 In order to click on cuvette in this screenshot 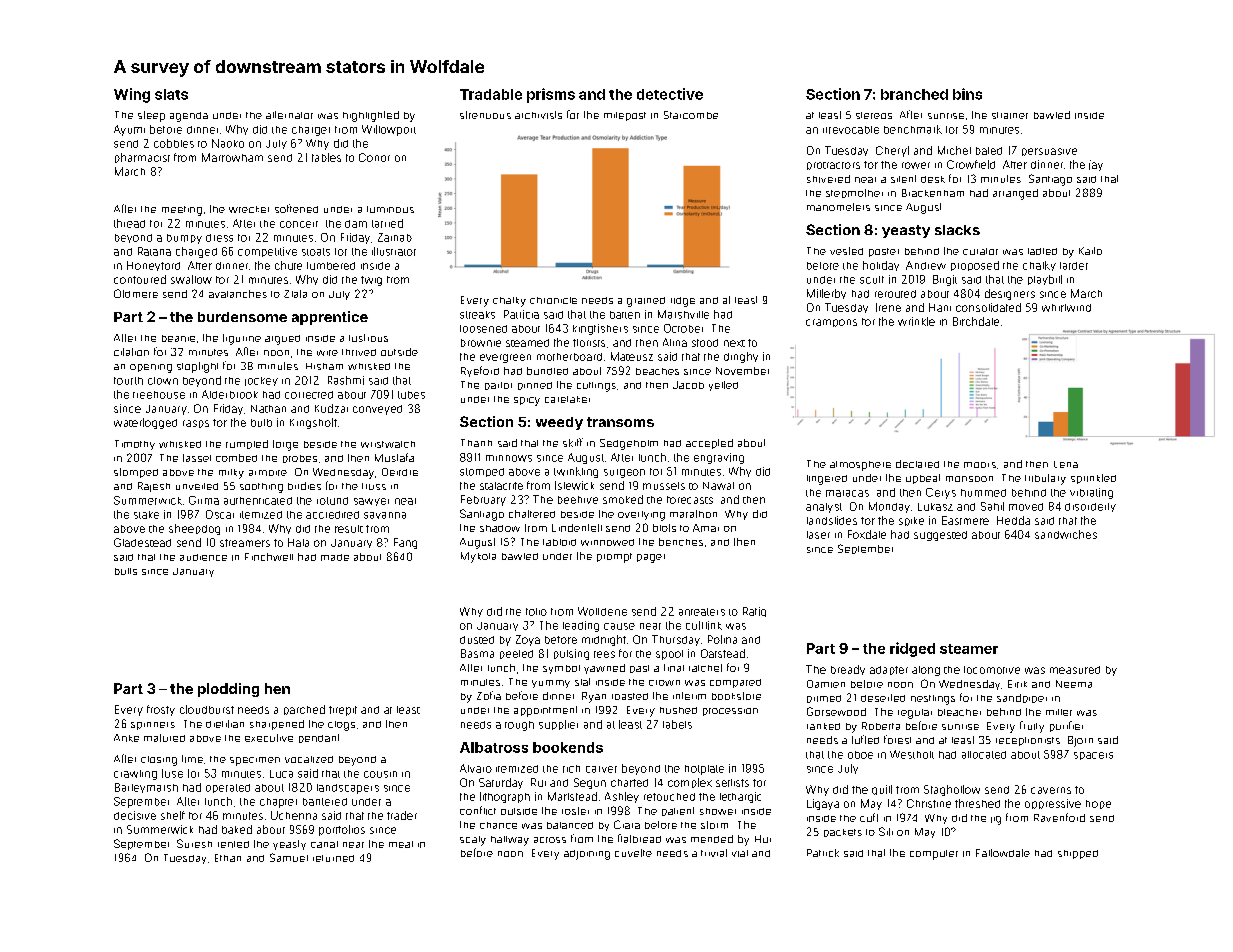, I will do `click(633, 853)`.
